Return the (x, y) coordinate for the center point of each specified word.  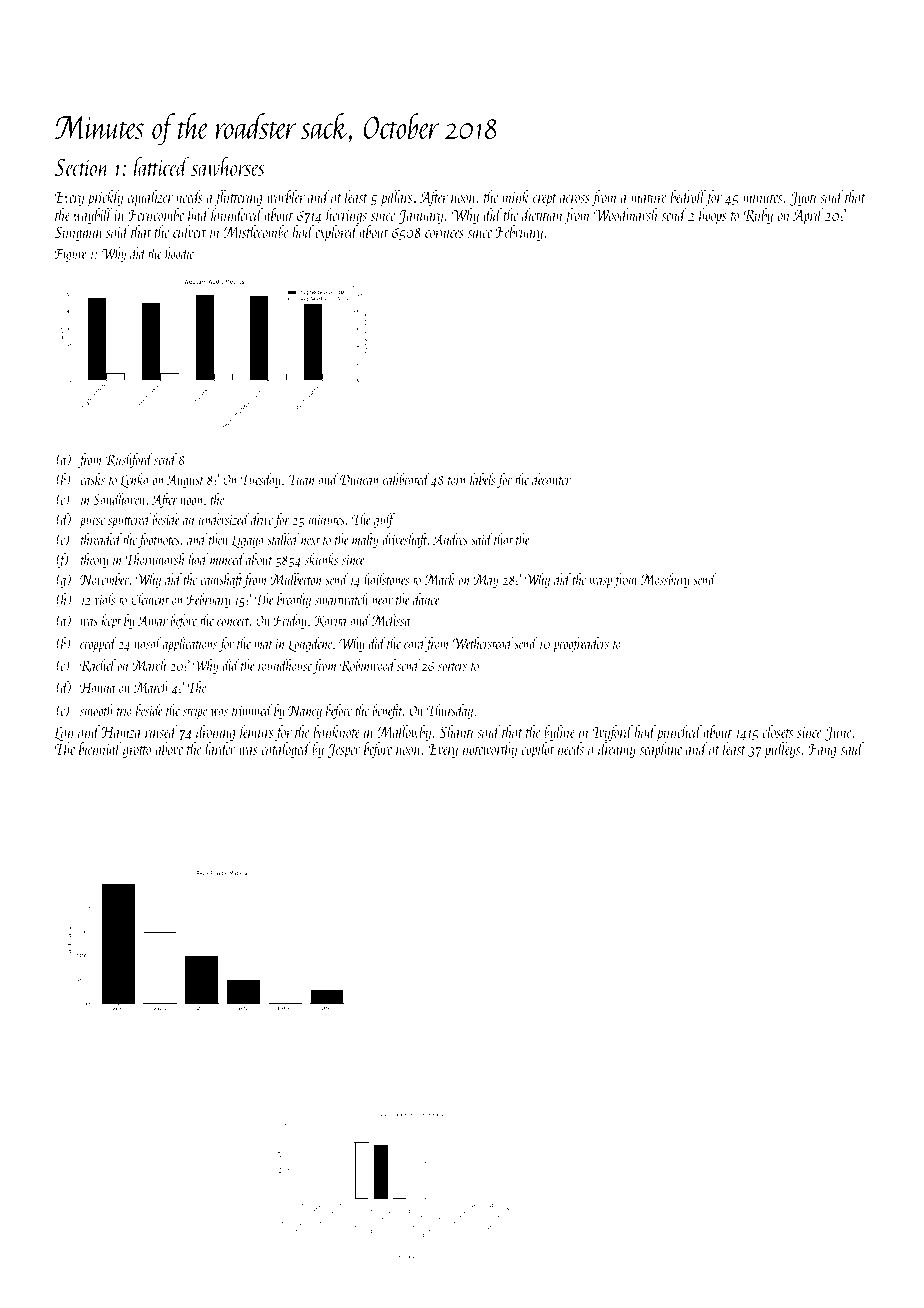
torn (457, 481)
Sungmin (79, 233)
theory (95, 560)
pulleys (782, 750)
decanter (551, 479)
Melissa (391, 620)
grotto (137, 752)
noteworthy (490, 750)
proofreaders (581, 644)
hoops (713, 216)
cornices (444, 232)
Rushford (129, 460)
